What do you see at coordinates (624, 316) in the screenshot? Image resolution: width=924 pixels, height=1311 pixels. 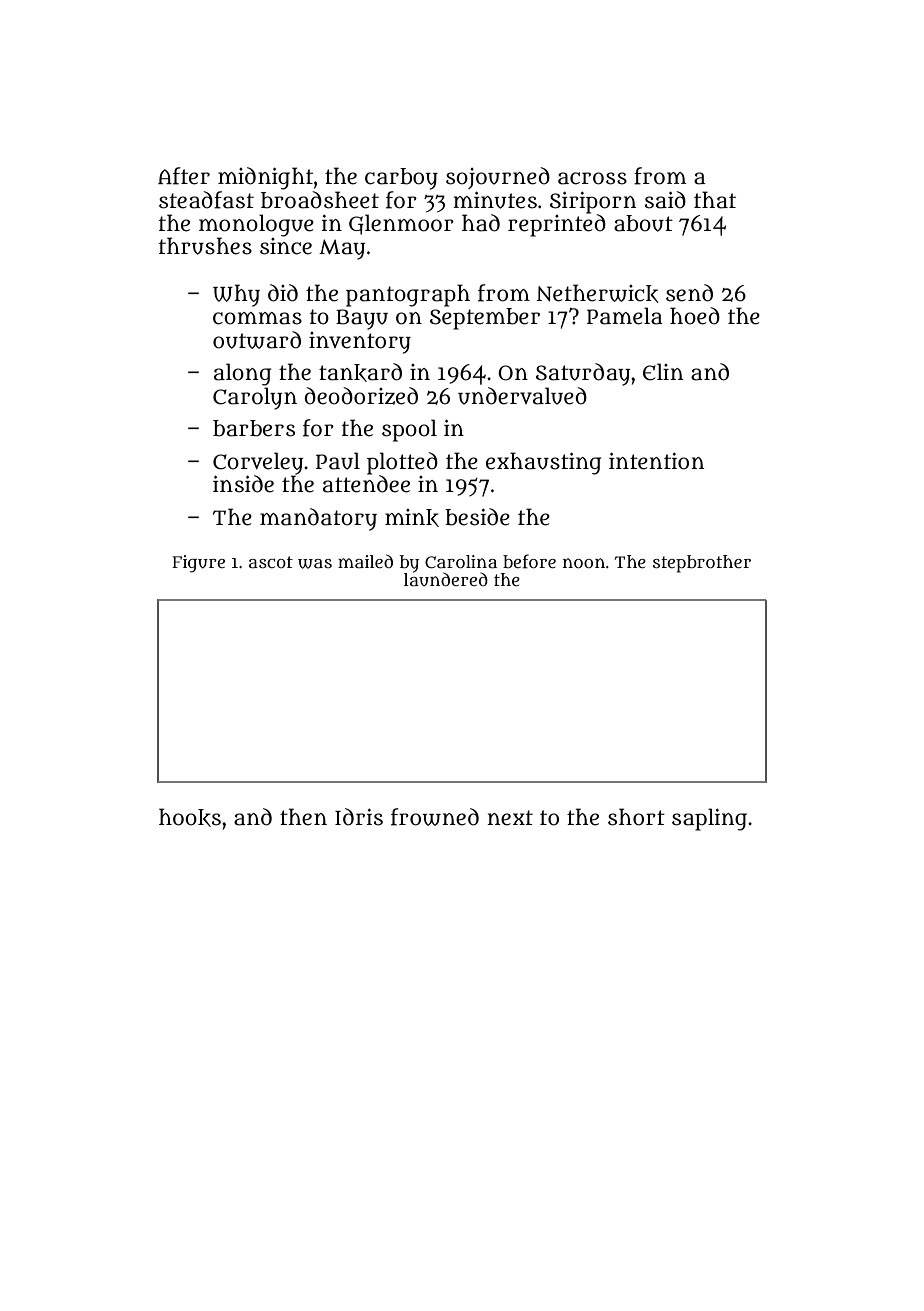 I see `Pamela` at bounding box center [624, 316].
